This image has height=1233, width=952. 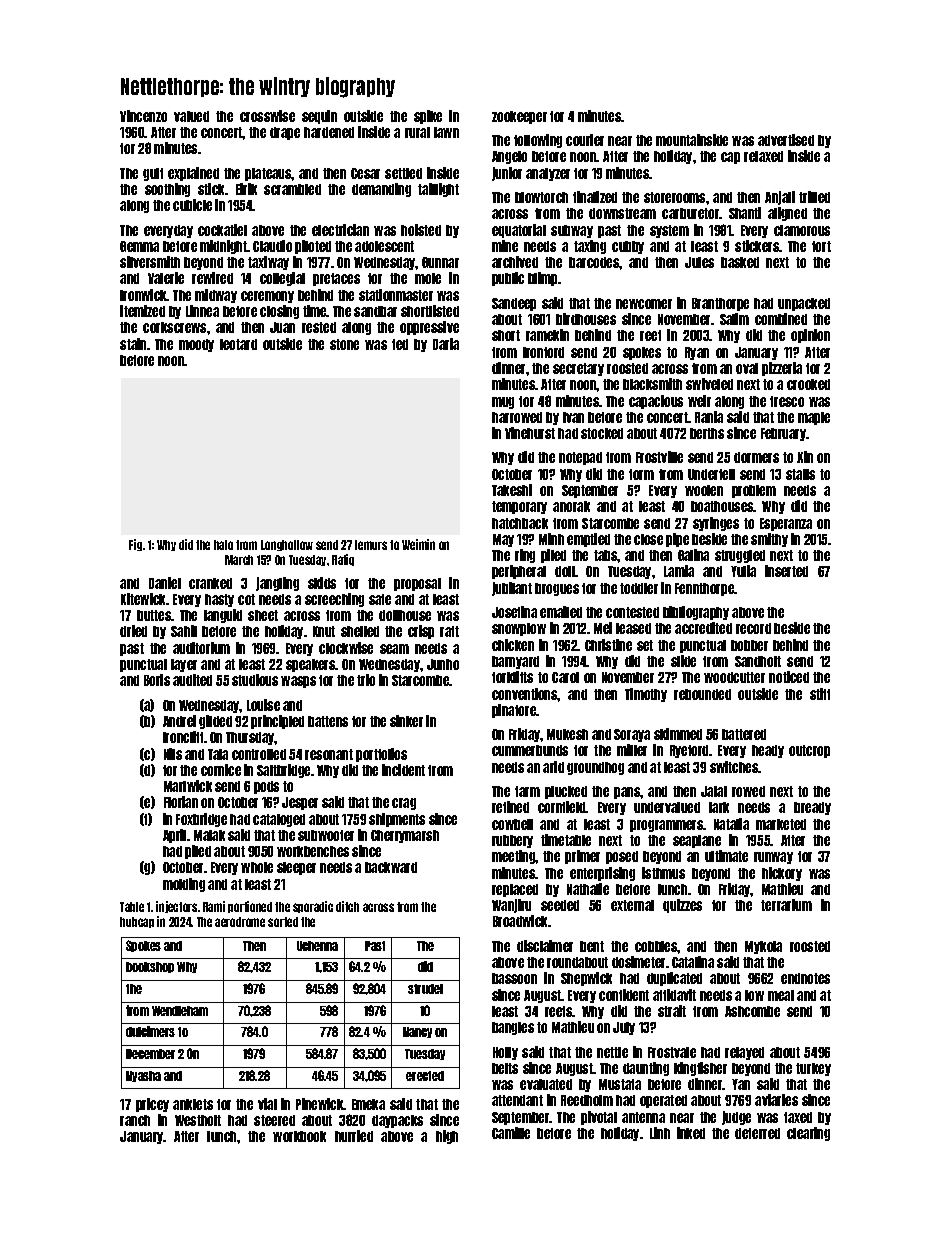 What do you see at coordinates (425, 1076) in the image?
I see `erected` at bounding box center [425, 1076].
